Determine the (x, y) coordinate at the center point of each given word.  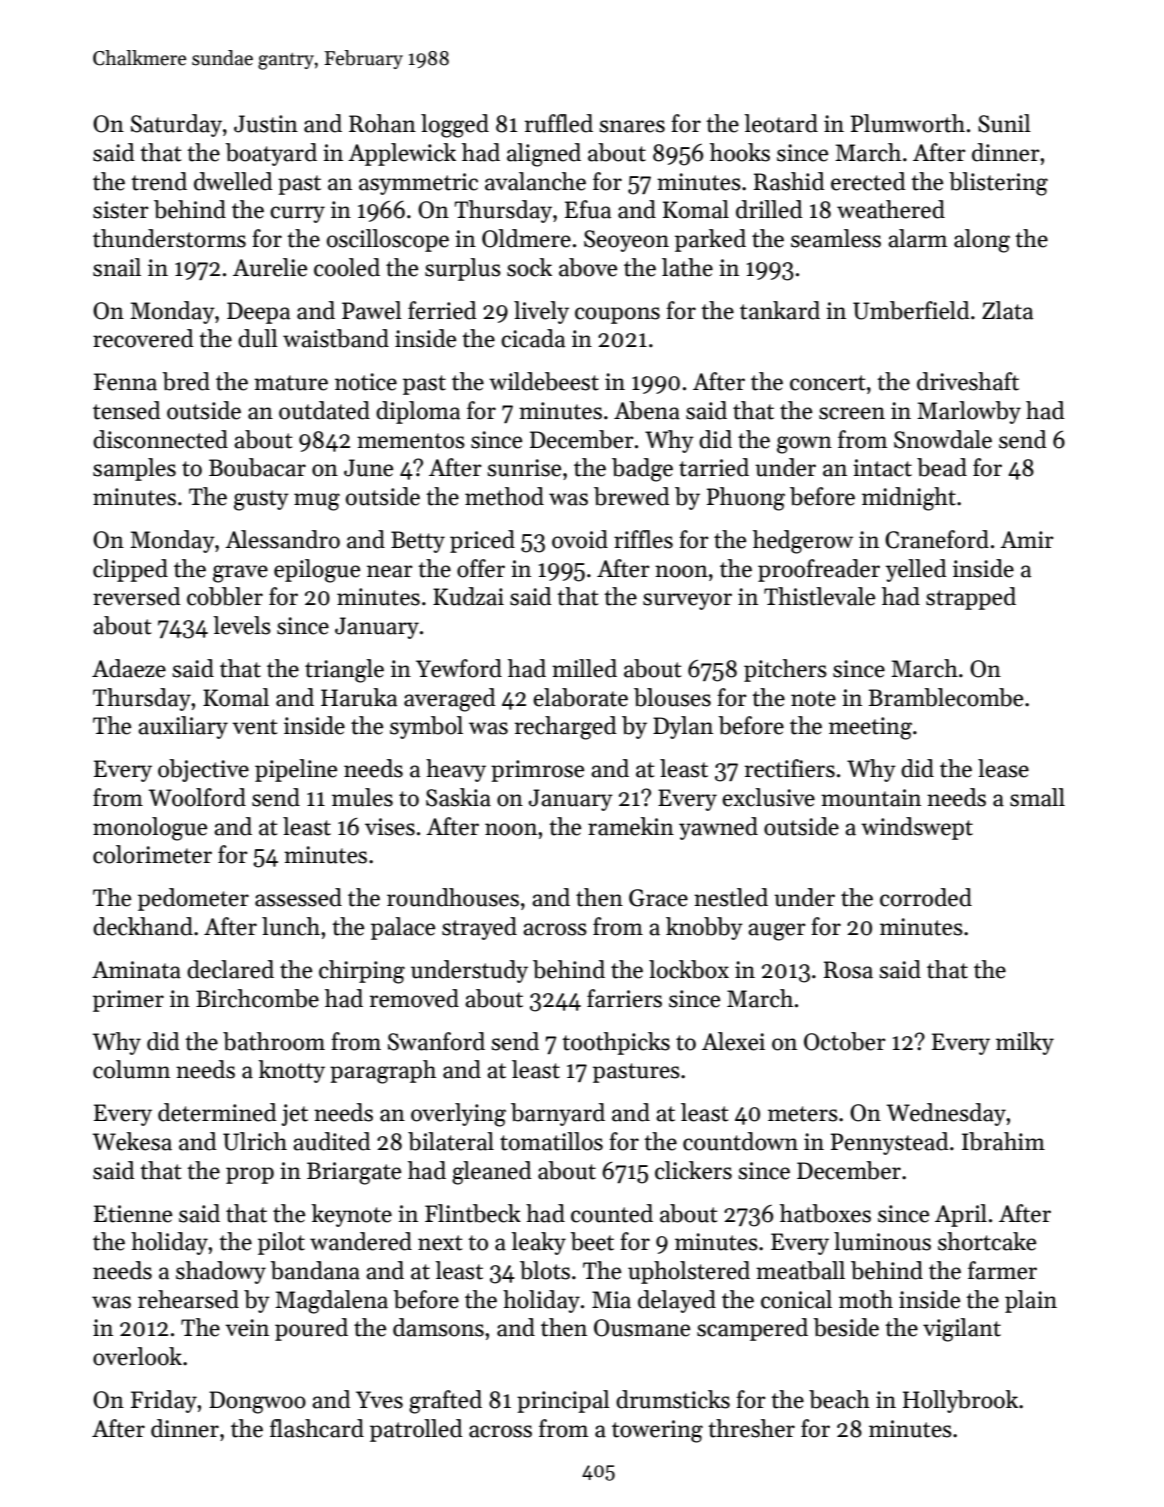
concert (828, 383)
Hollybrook (960, 1401)
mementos (411, 441)
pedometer (193, 899)
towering (657, 1431)
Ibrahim (1003, 1141)
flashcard (317, 1428)
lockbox (689, 969)
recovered (143, 338)
